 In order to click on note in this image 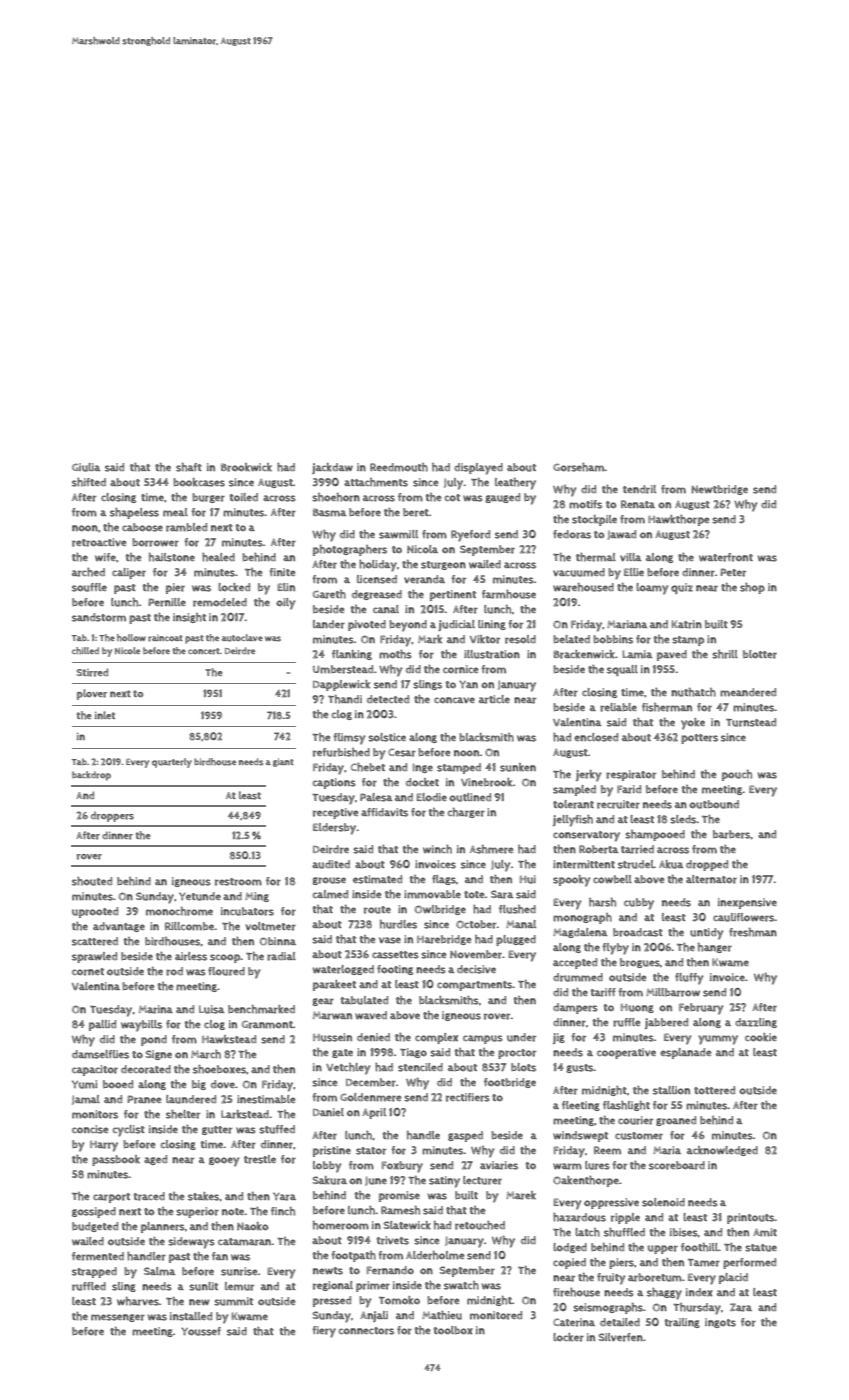, I will do `click(233, 1212)`.
